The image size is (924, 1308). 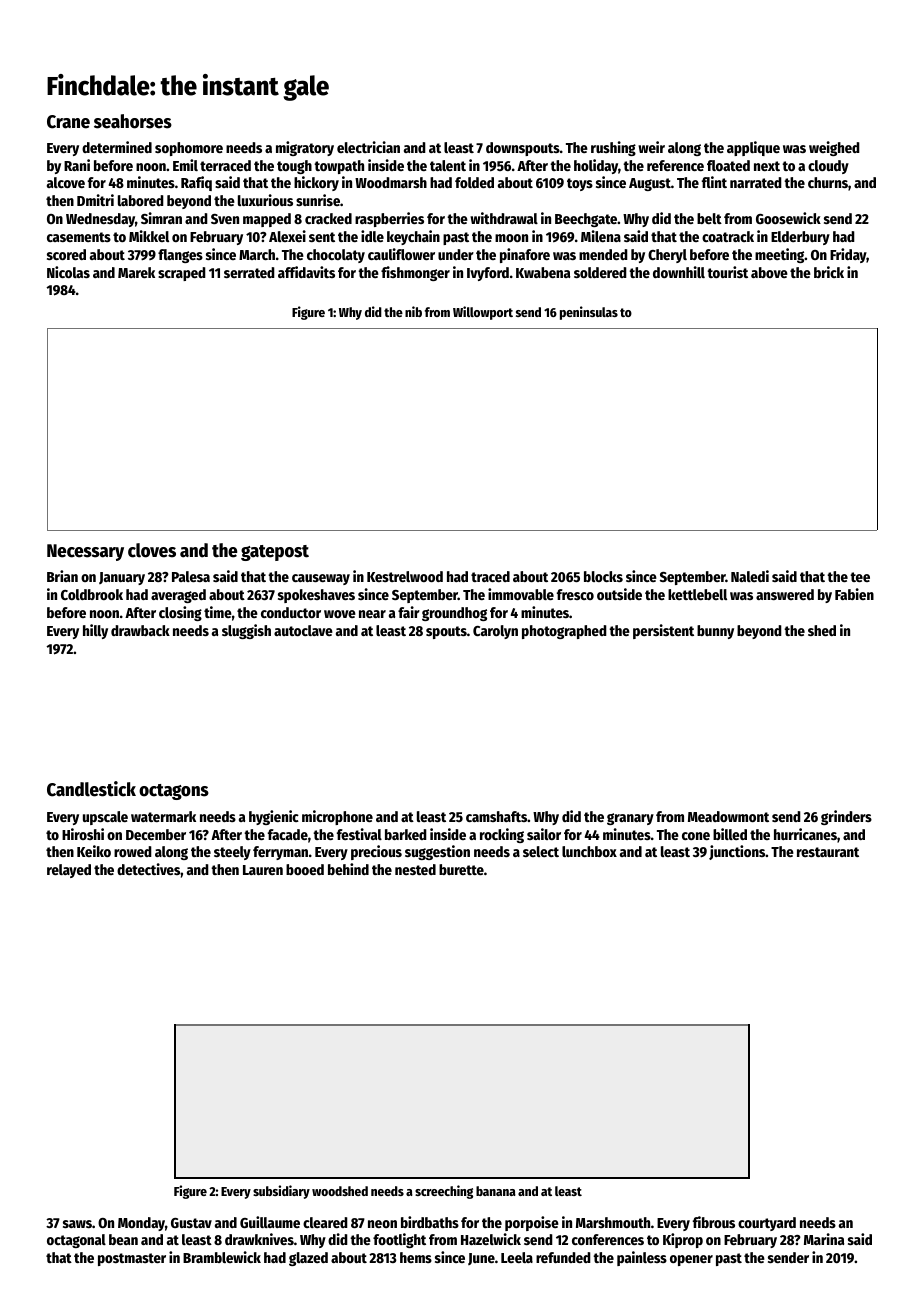 I want to click on tourist, so click(x=727, y=272).
